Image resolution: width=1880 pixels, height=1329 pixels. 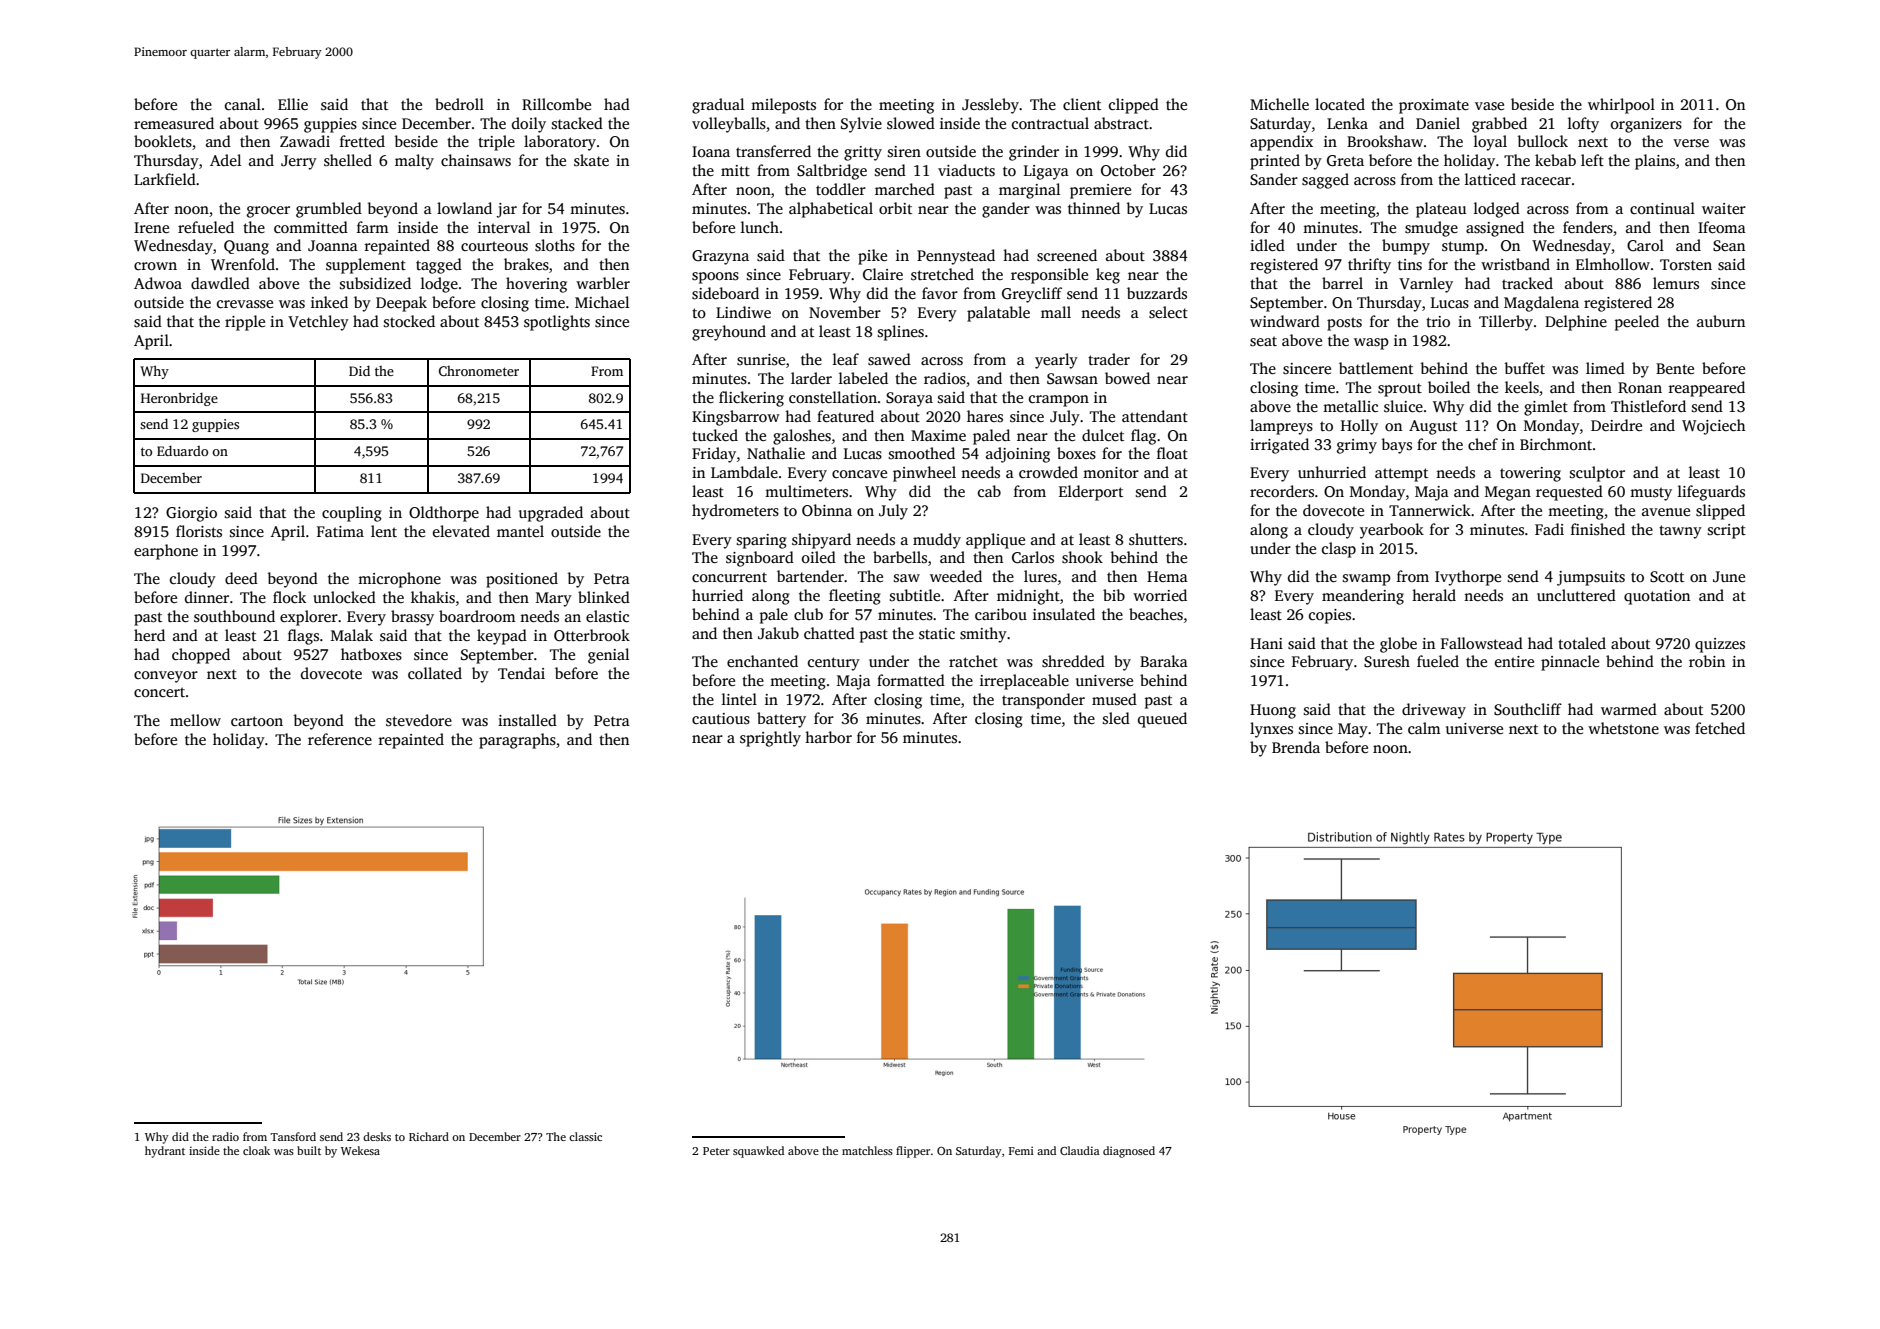 I want to click on Wekesa, so click(x=360, y=1150).
